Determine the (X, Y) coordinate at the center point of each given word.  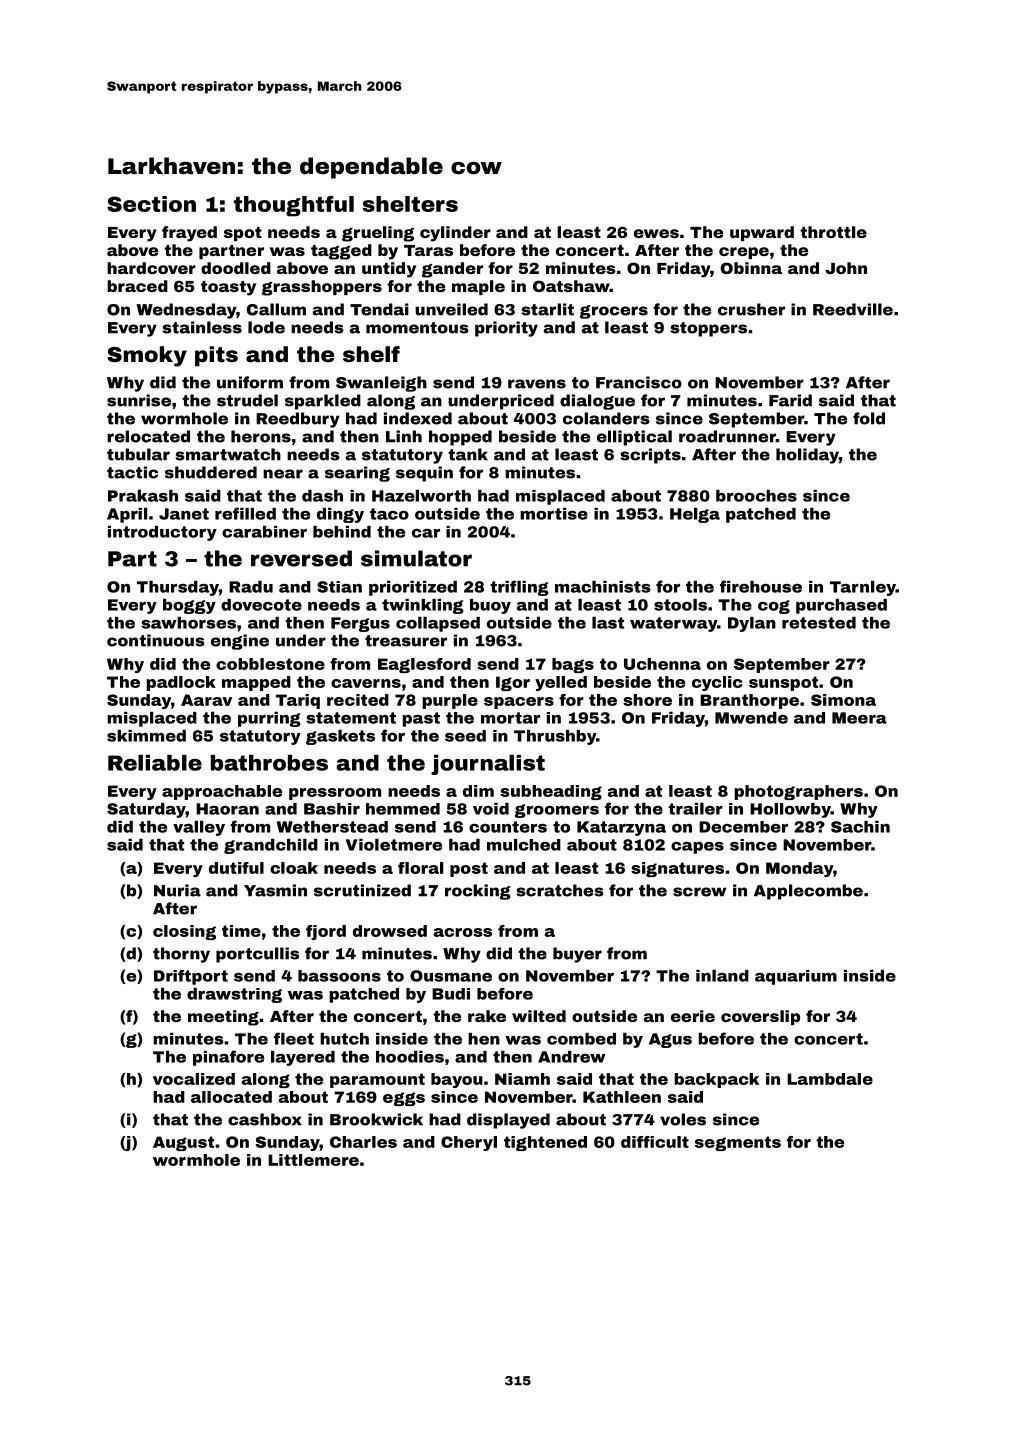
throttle (833, 232)
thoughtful (294, 206)
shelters (410, 204)
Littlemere (313, 1160)
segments (738, 1143)
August (183, 1143)
